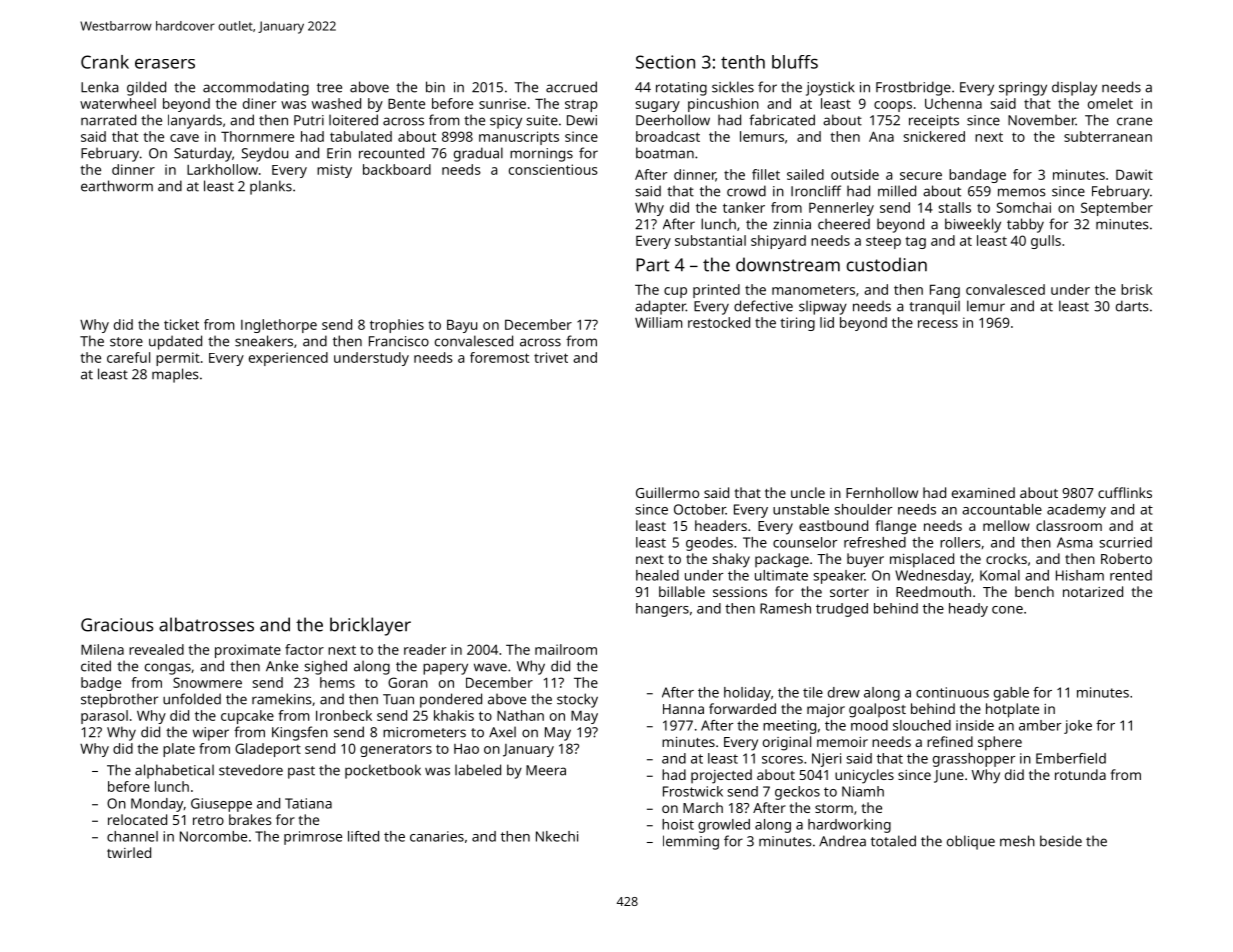 The image size is (1233, 952). What do you see at coordinates (105, 62) in the document?
I see `Crank` at bounding box center [105, 62].
